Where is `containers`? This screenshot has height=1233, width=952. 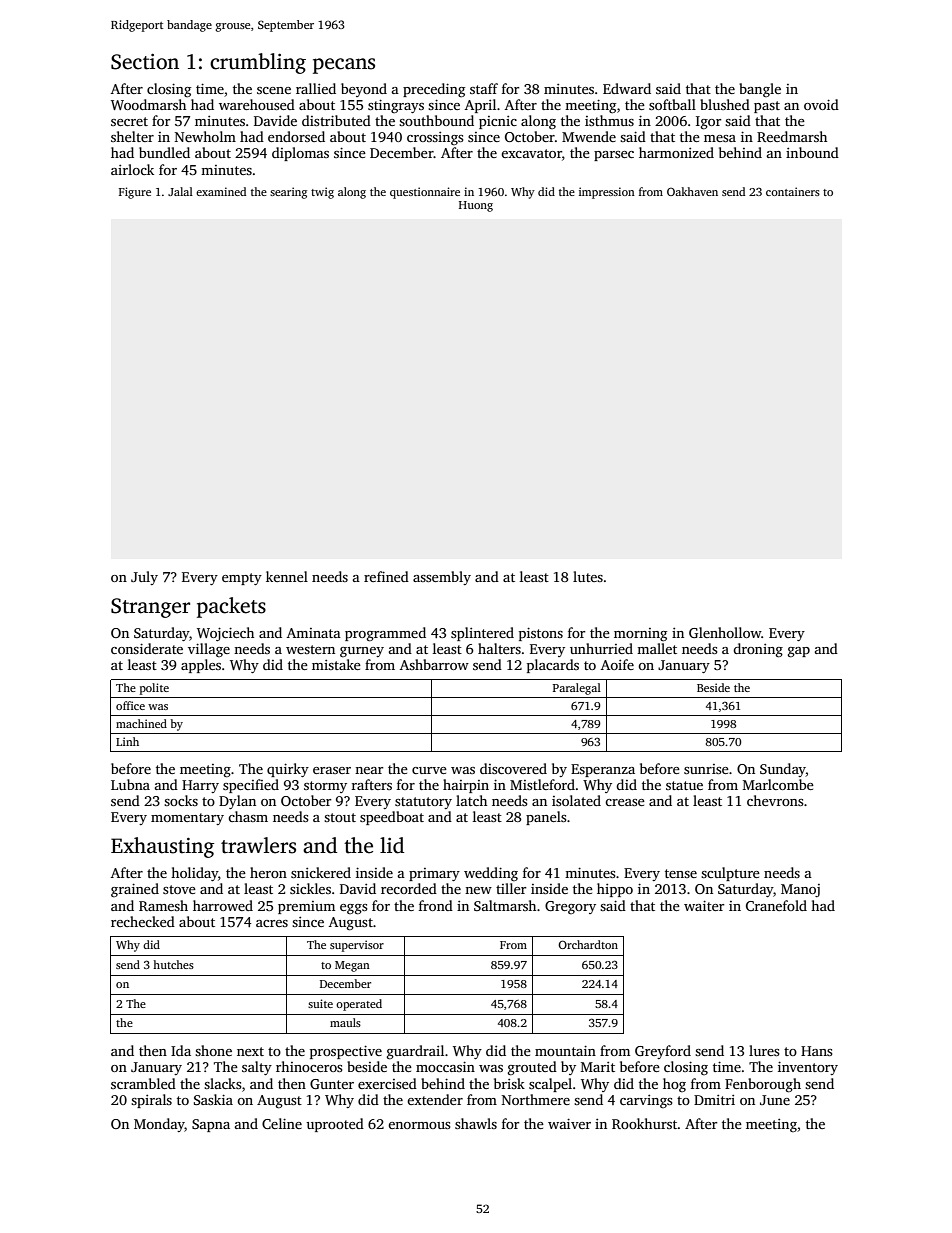
containers is located at coordinates (793, 191).
